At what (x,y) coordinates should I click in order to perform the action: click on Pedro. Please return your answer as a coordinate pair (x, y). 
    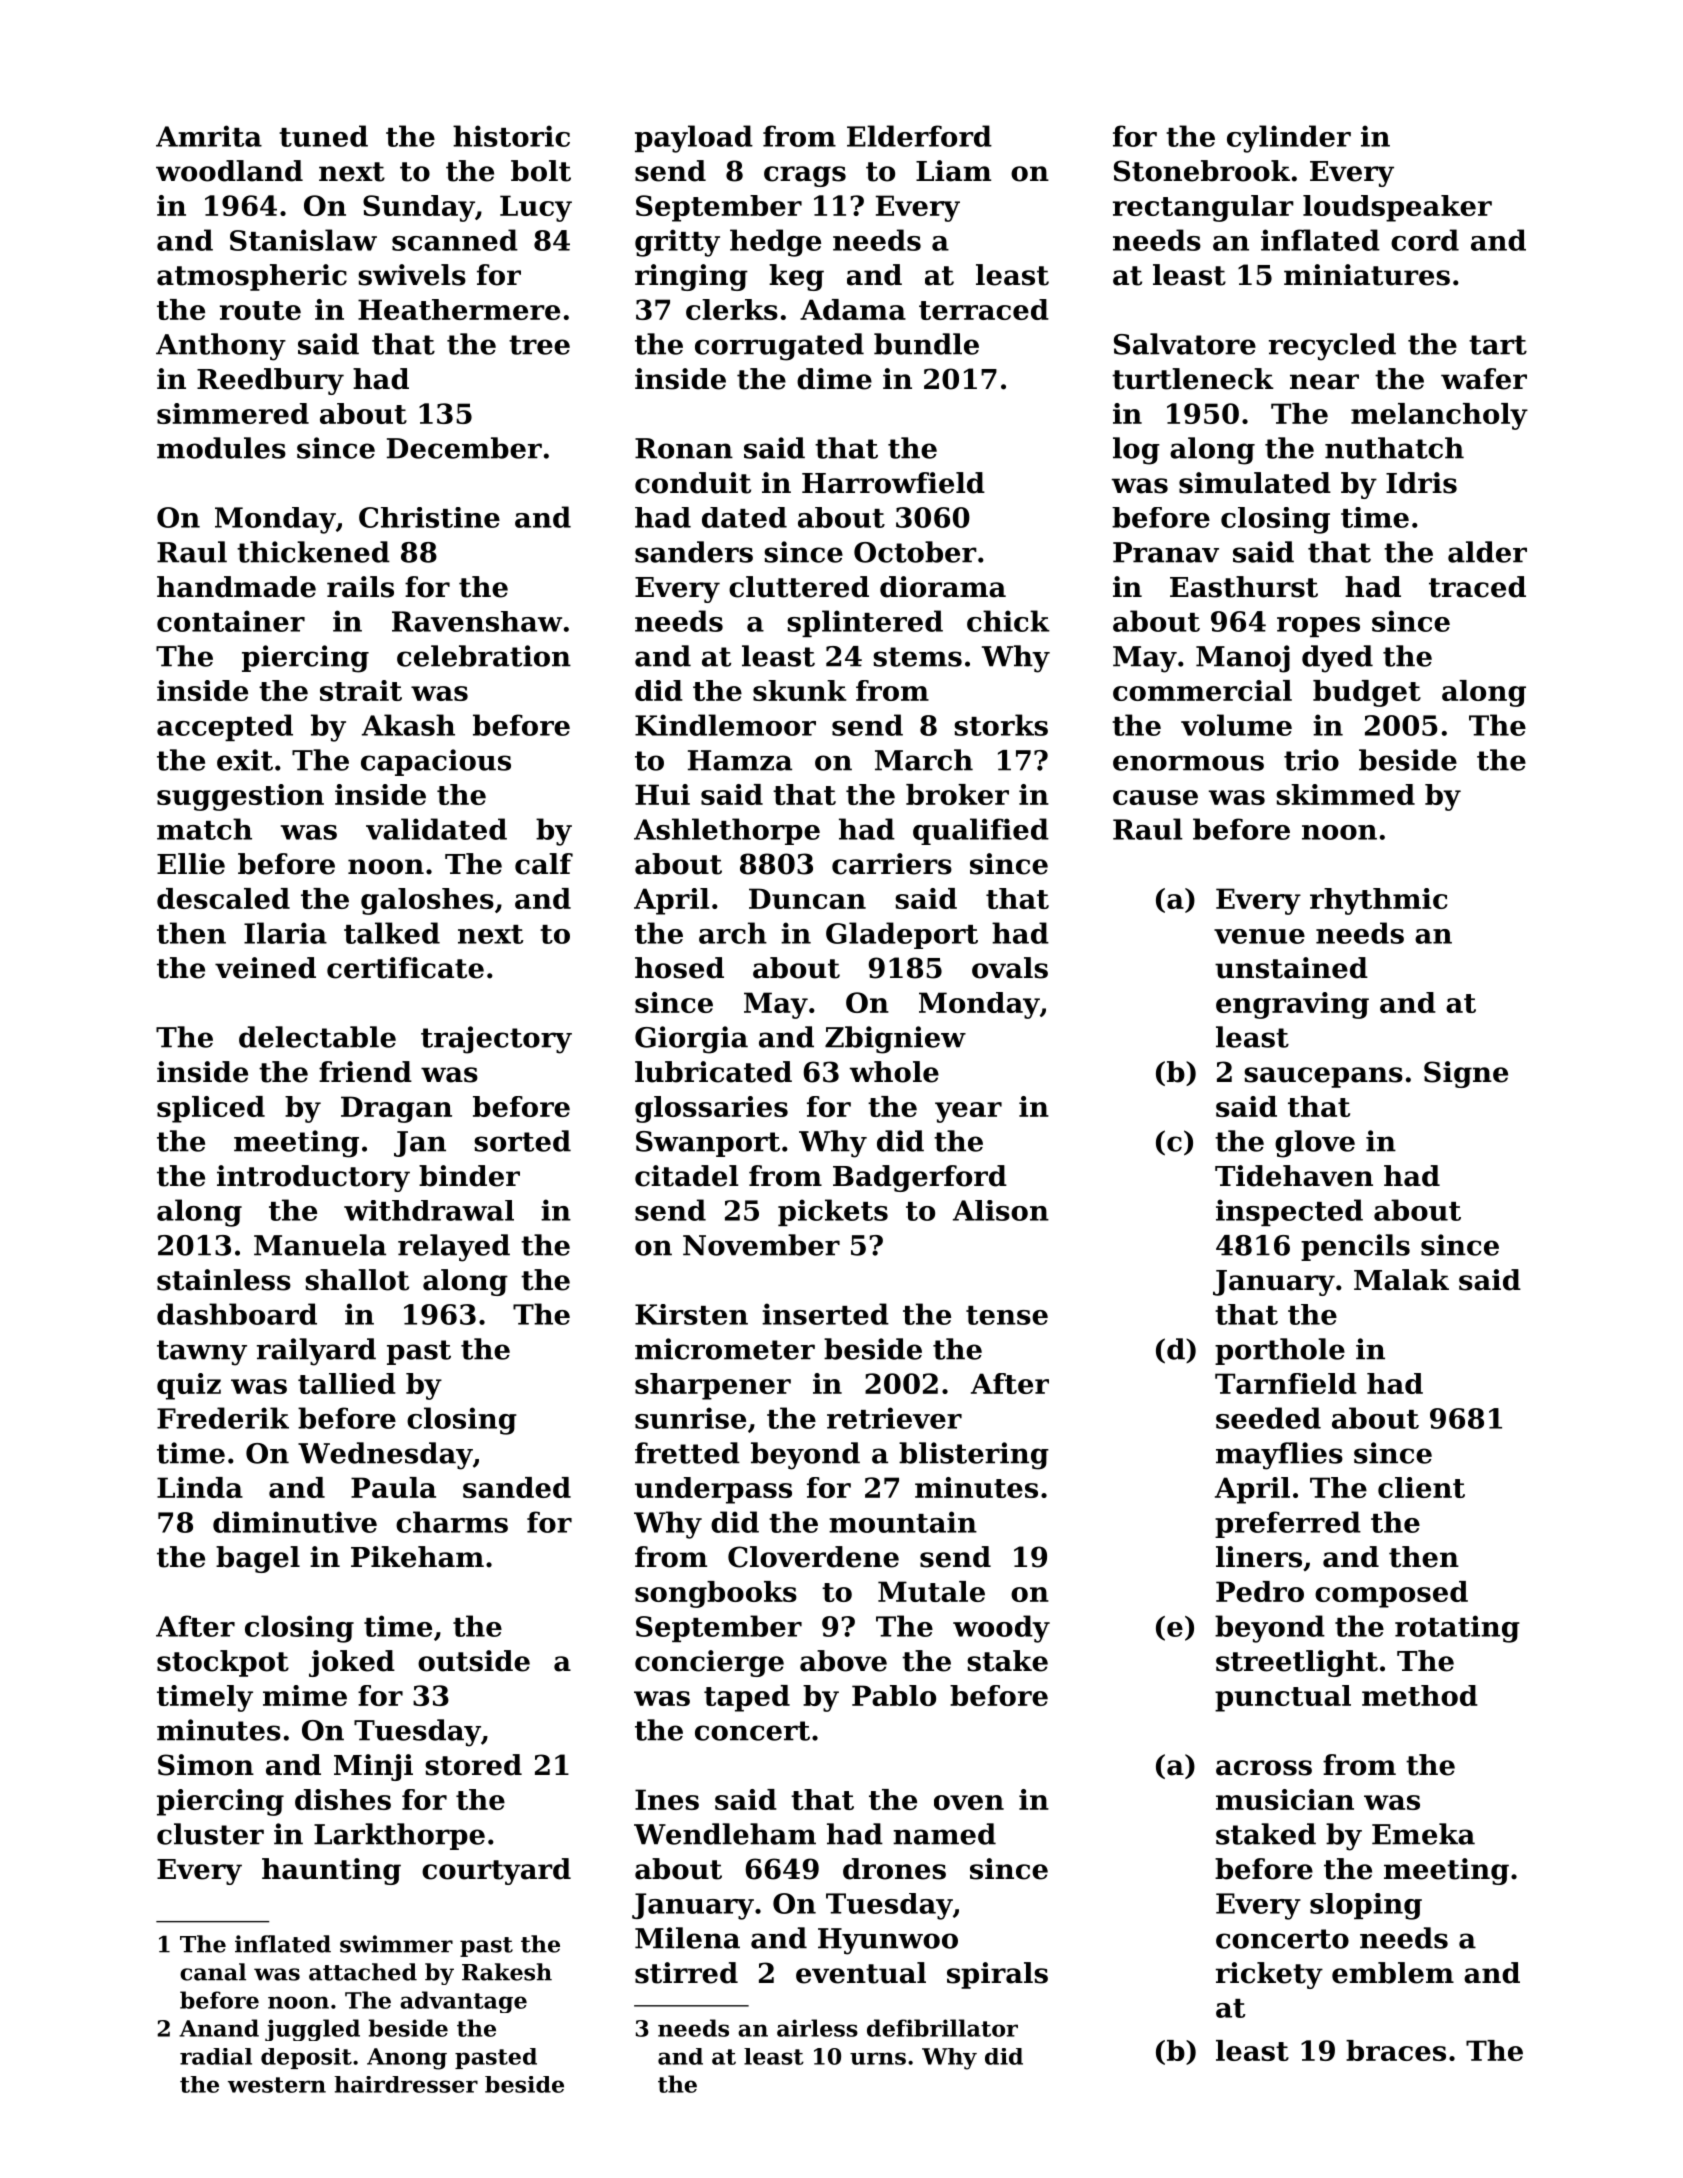
    Looking at the image, I should click on (1260, 1591).
